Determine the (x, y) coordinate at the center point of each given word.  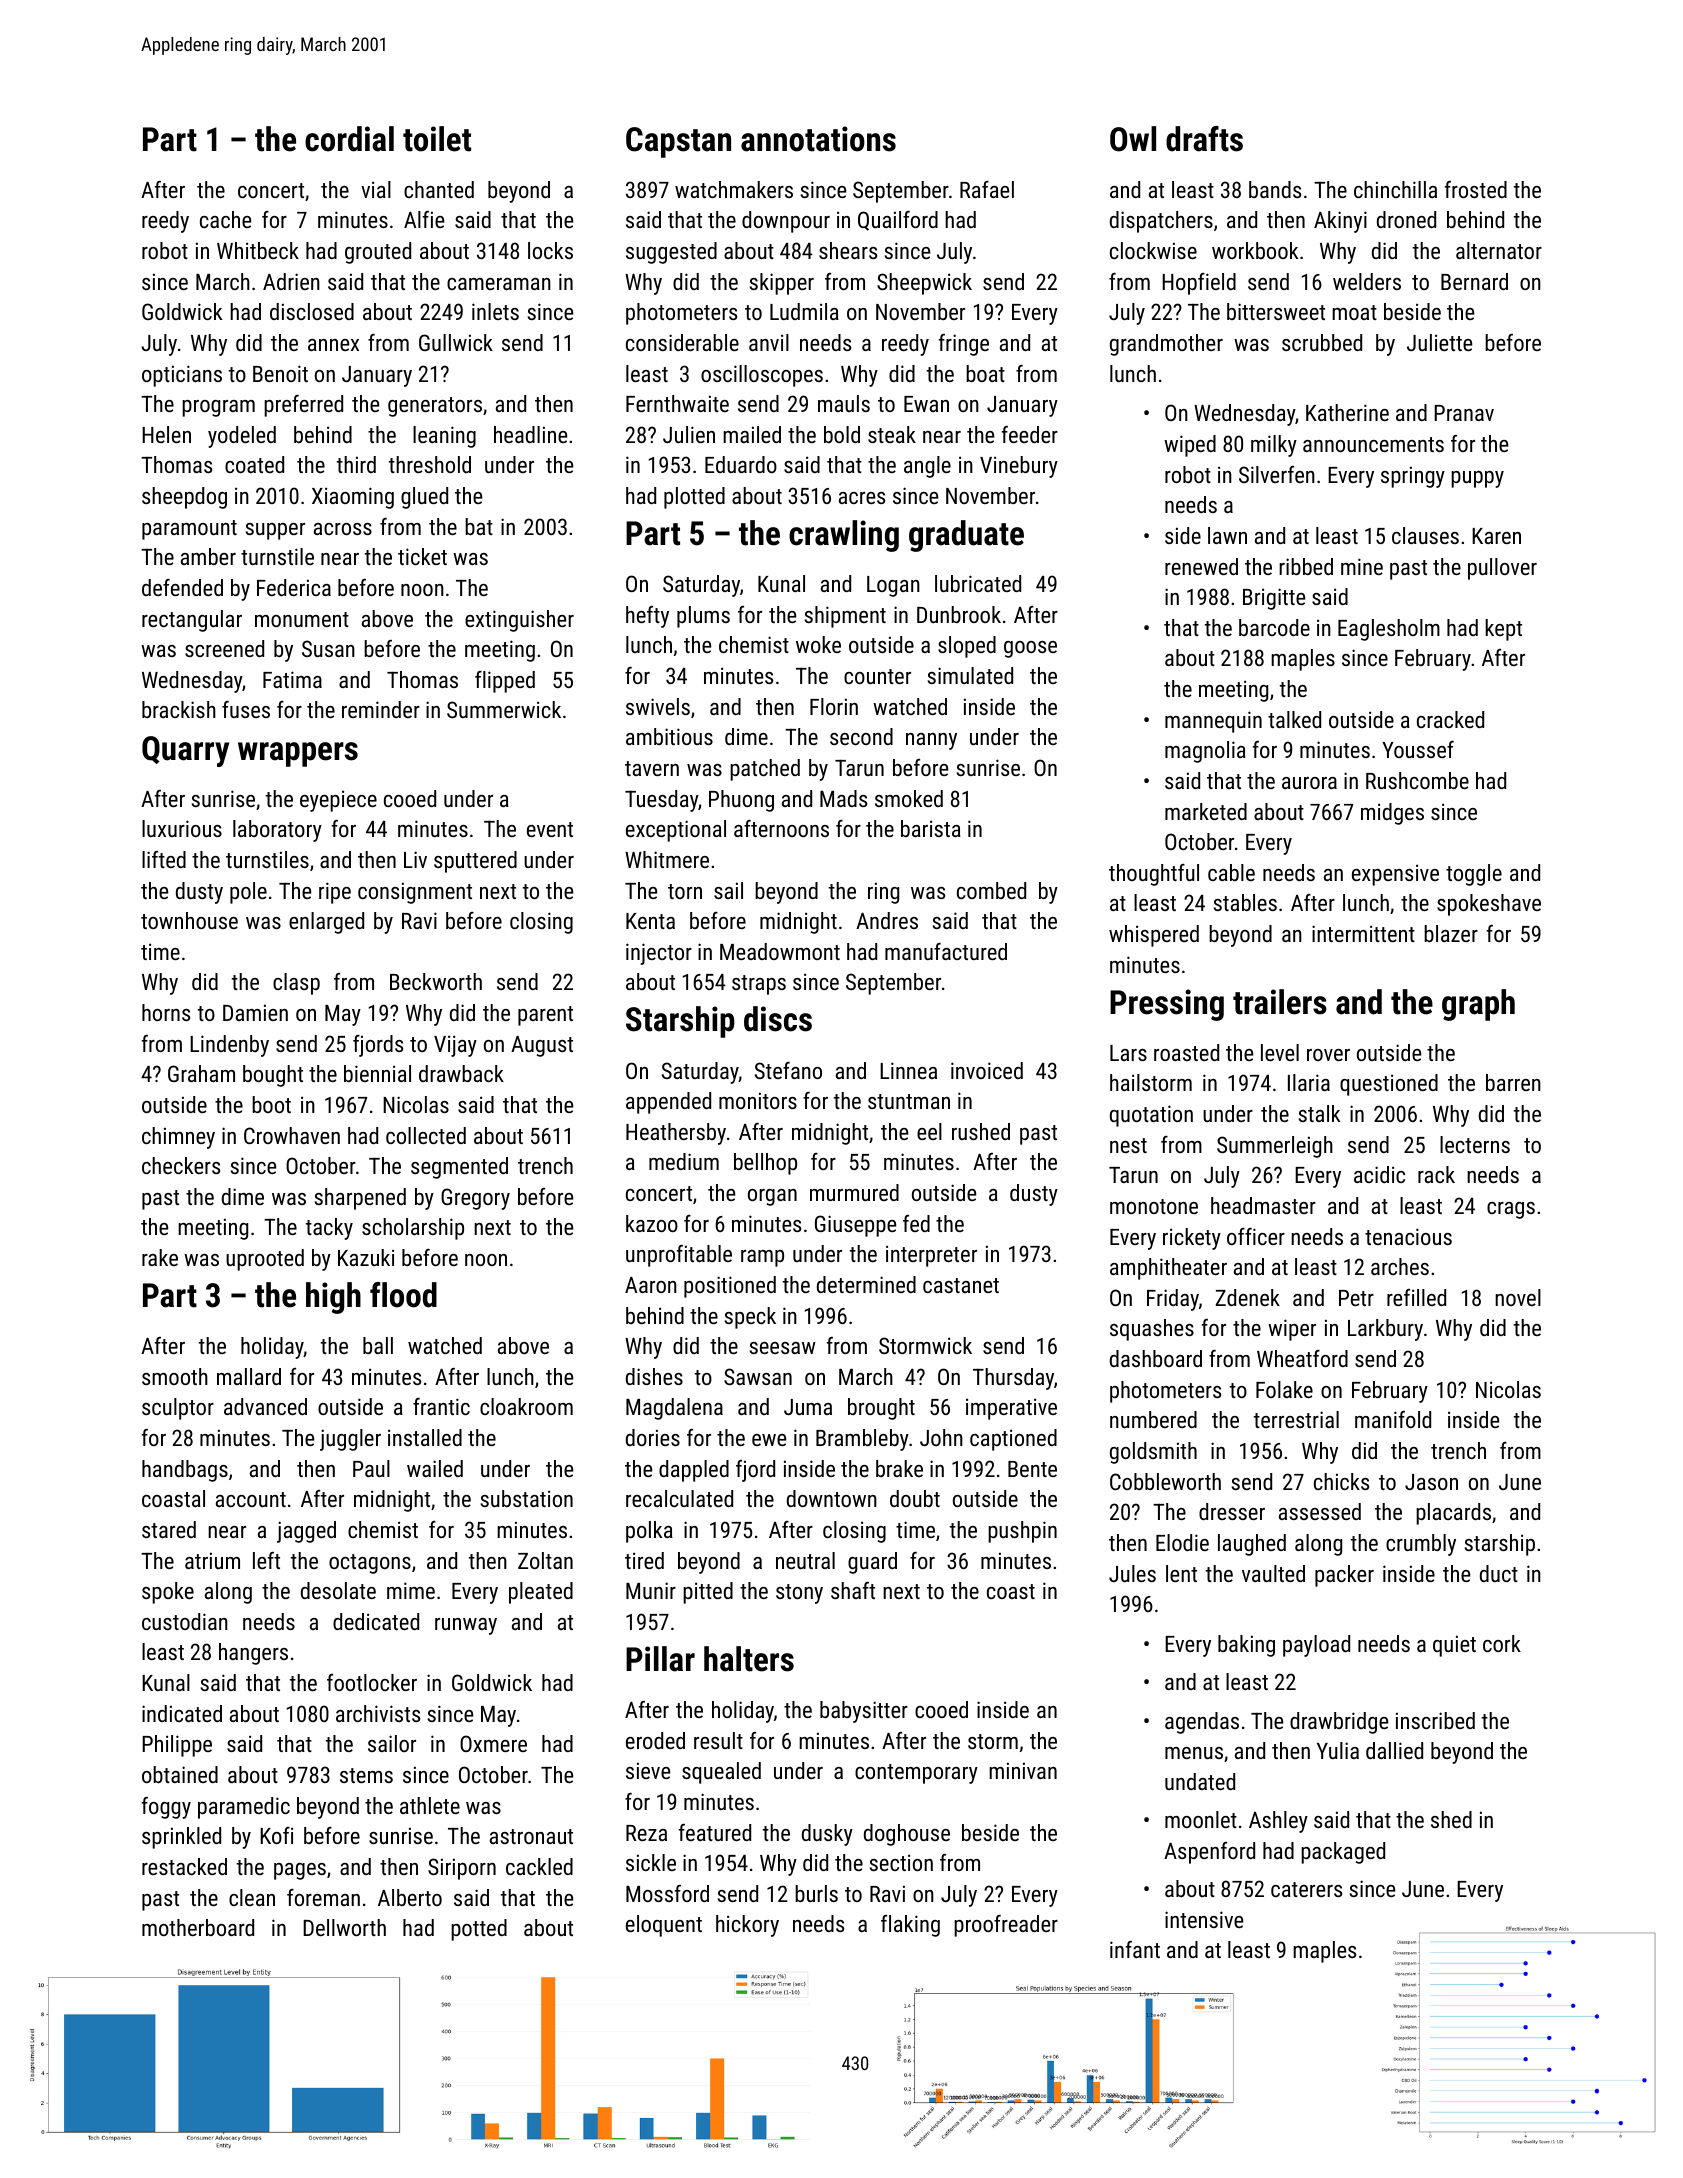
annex (333, 345)
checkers (181, 1165)
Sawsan (758, 1376)
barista (931, 828)
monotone (1154, 1206)
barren (1513, 1082)
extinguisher (519, 621)
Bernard (1474, 281)
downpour (786, 222)
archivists (378, 1713)
